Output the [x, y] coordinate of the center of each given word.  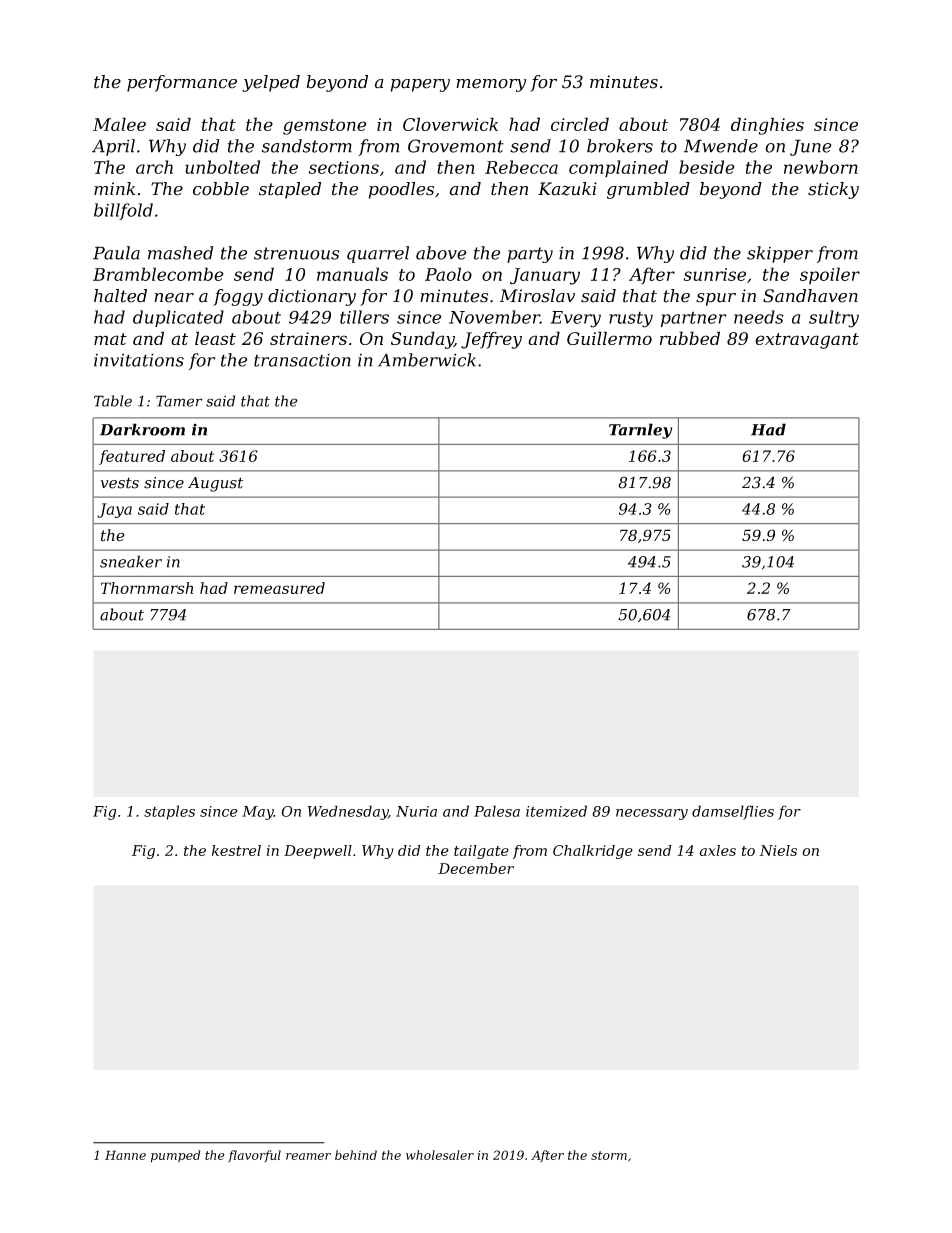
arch [154, 167]
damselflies [733, 812]
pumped [175, 1156]
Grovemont [456, 146]
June [811, 147]
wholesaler [440, 1155]
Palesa [497, 811]
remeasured [279, 588]
